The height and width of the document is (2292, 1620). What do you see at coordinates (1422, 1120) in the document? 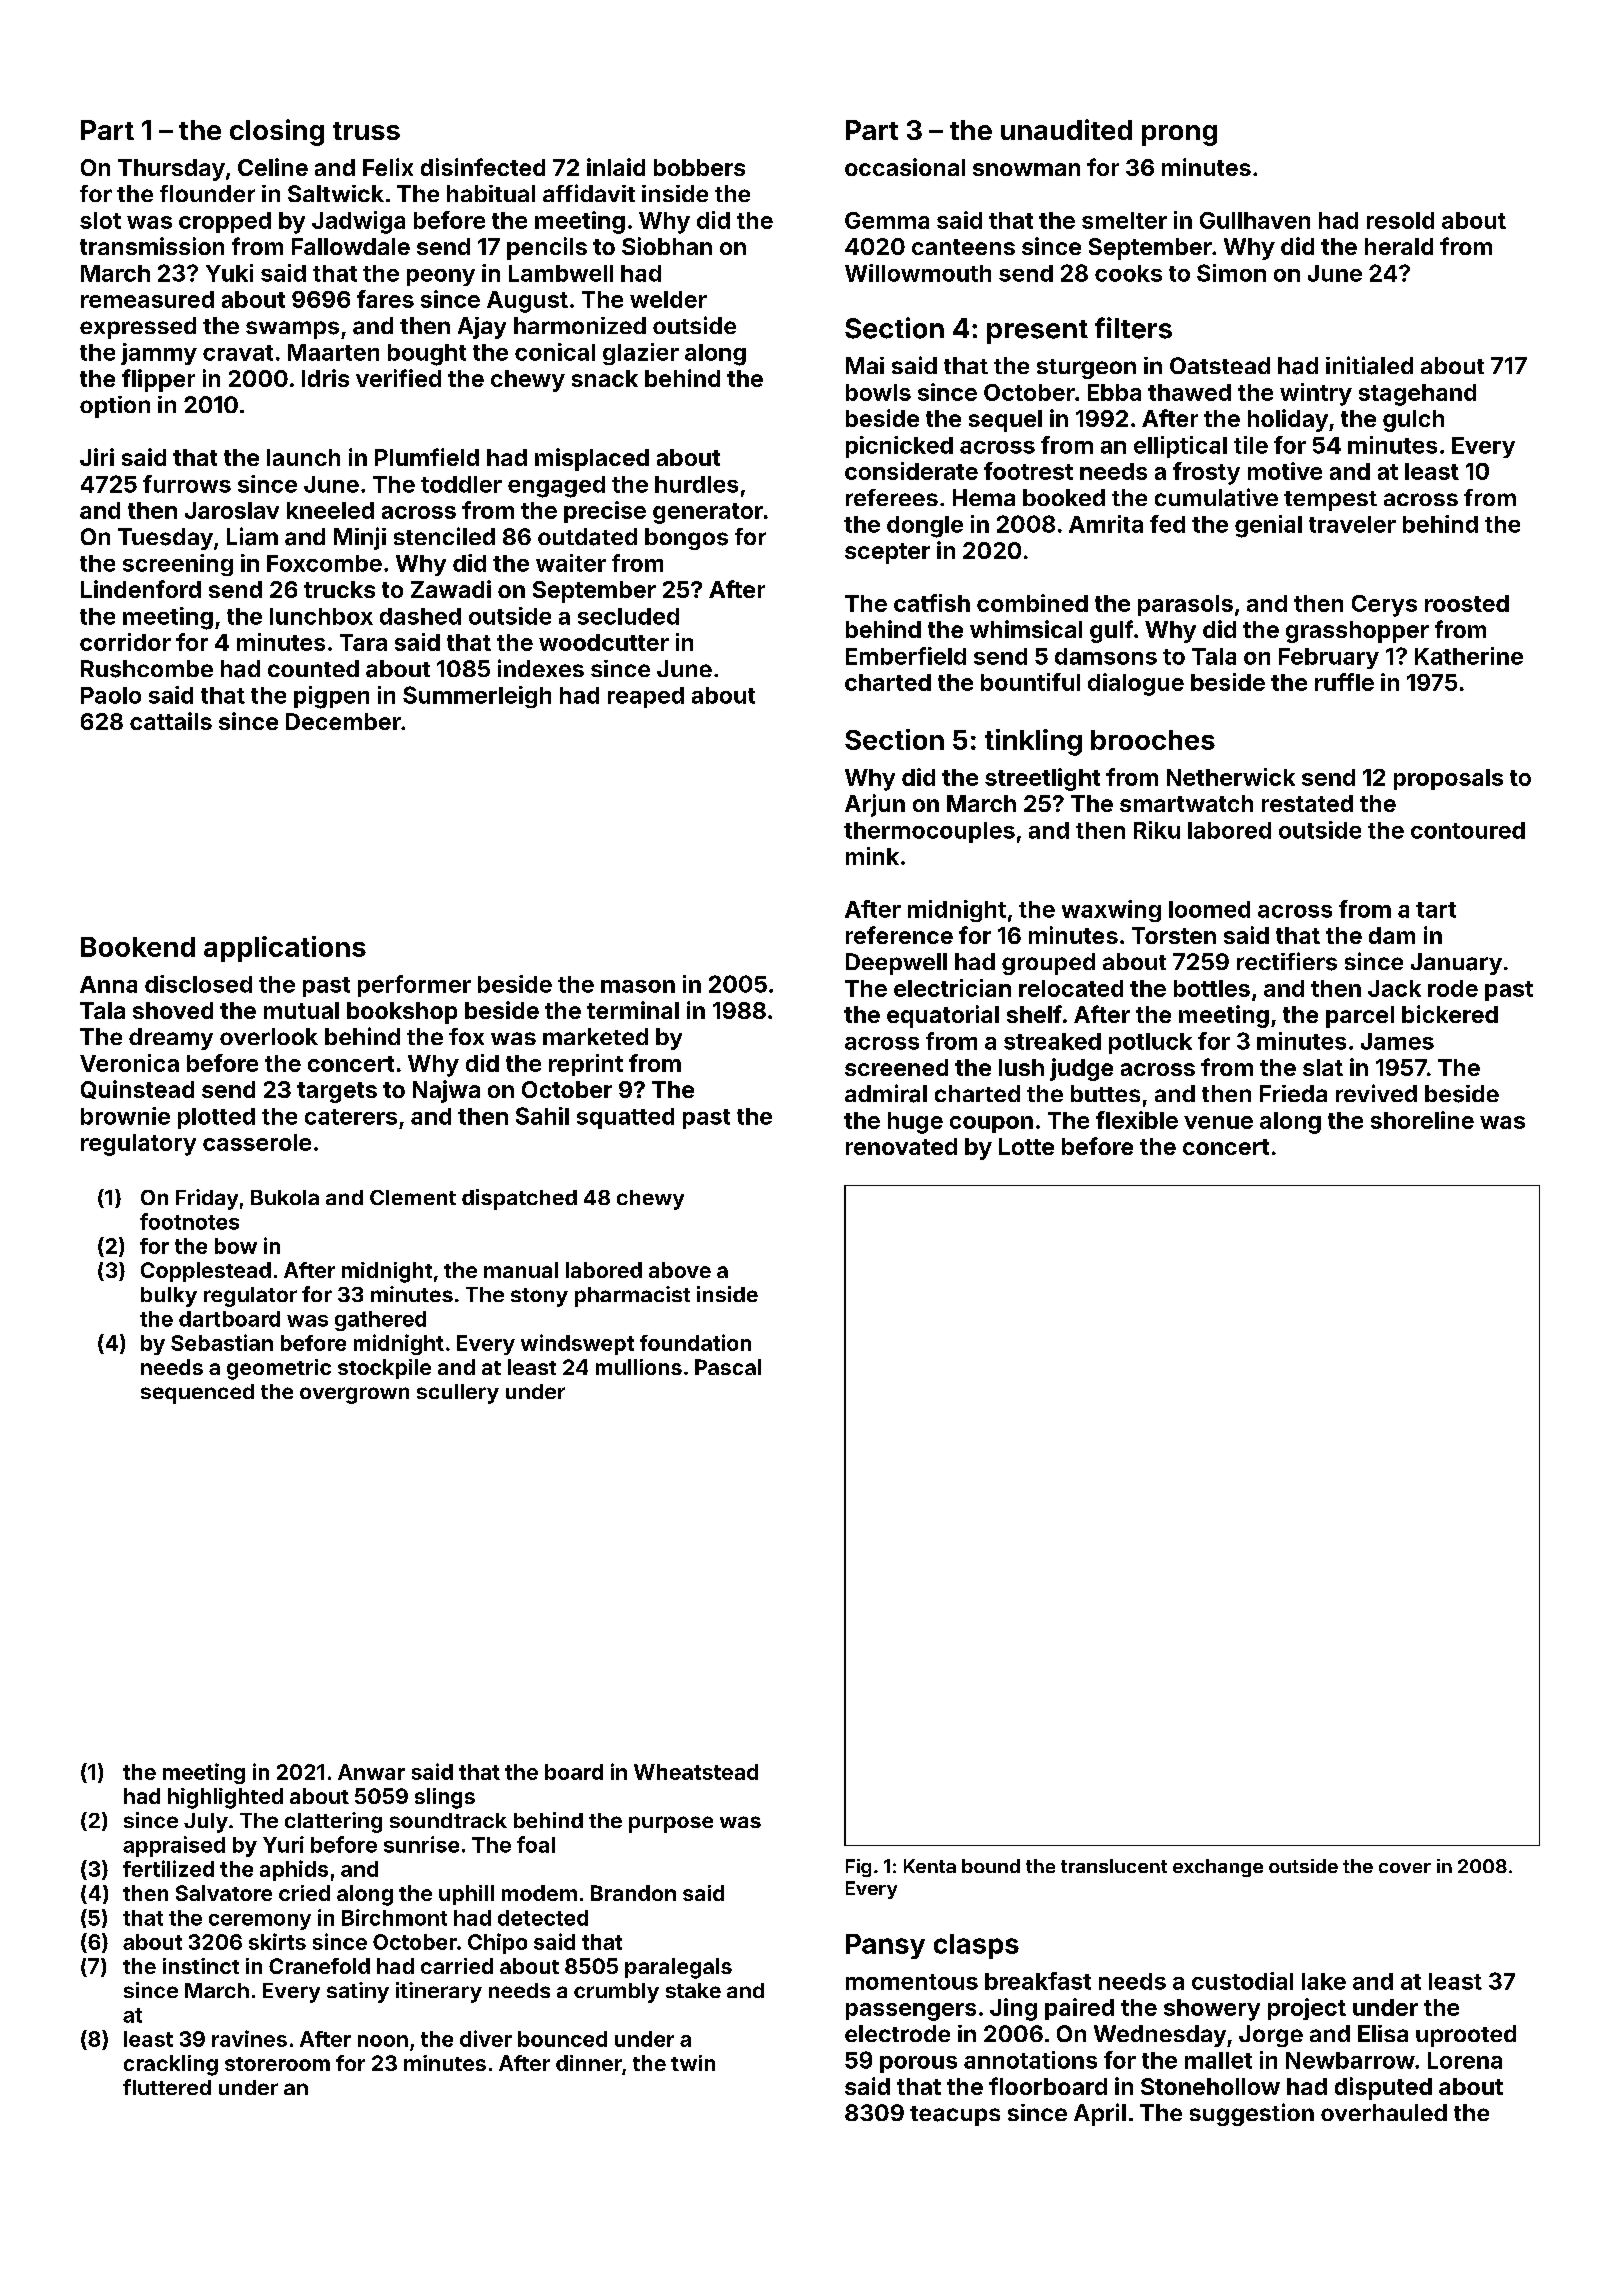
I see `shoreline` at bounding box center [1422, 1120].
